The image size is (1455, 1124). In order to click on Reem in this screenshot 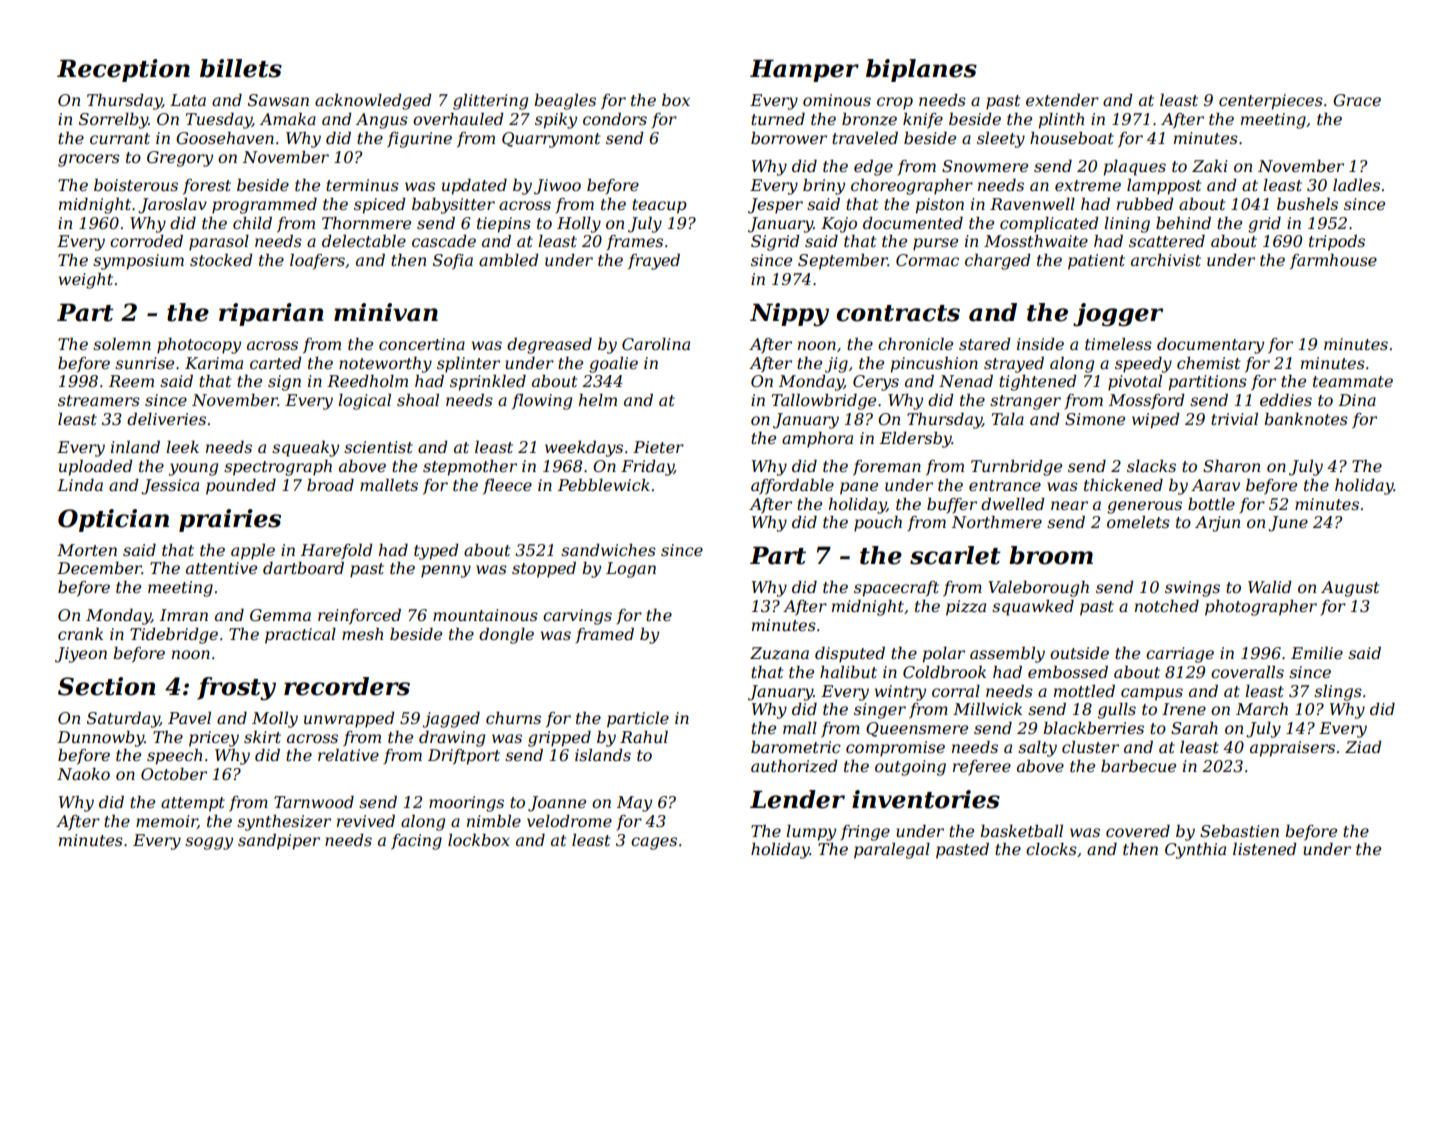, I will do `click(131, 381)`.
